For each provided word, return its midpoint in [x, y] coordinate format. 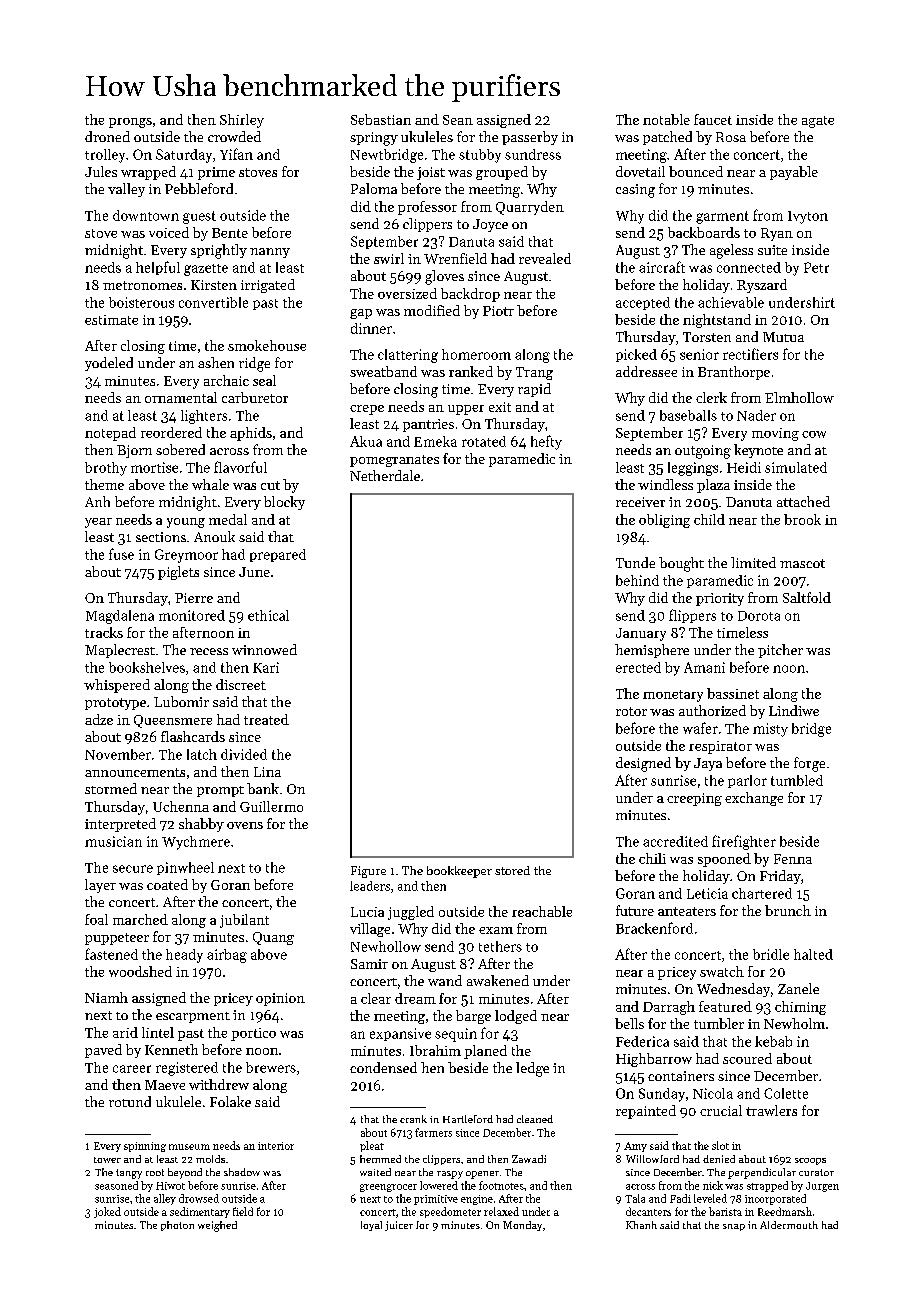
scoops [810, 1161]
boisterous [141, 302]
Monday [522, 1226]
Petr [816, 267]
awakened [498, 980]
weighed [217, 1226]
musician [113, 841]
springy [374, 139]
